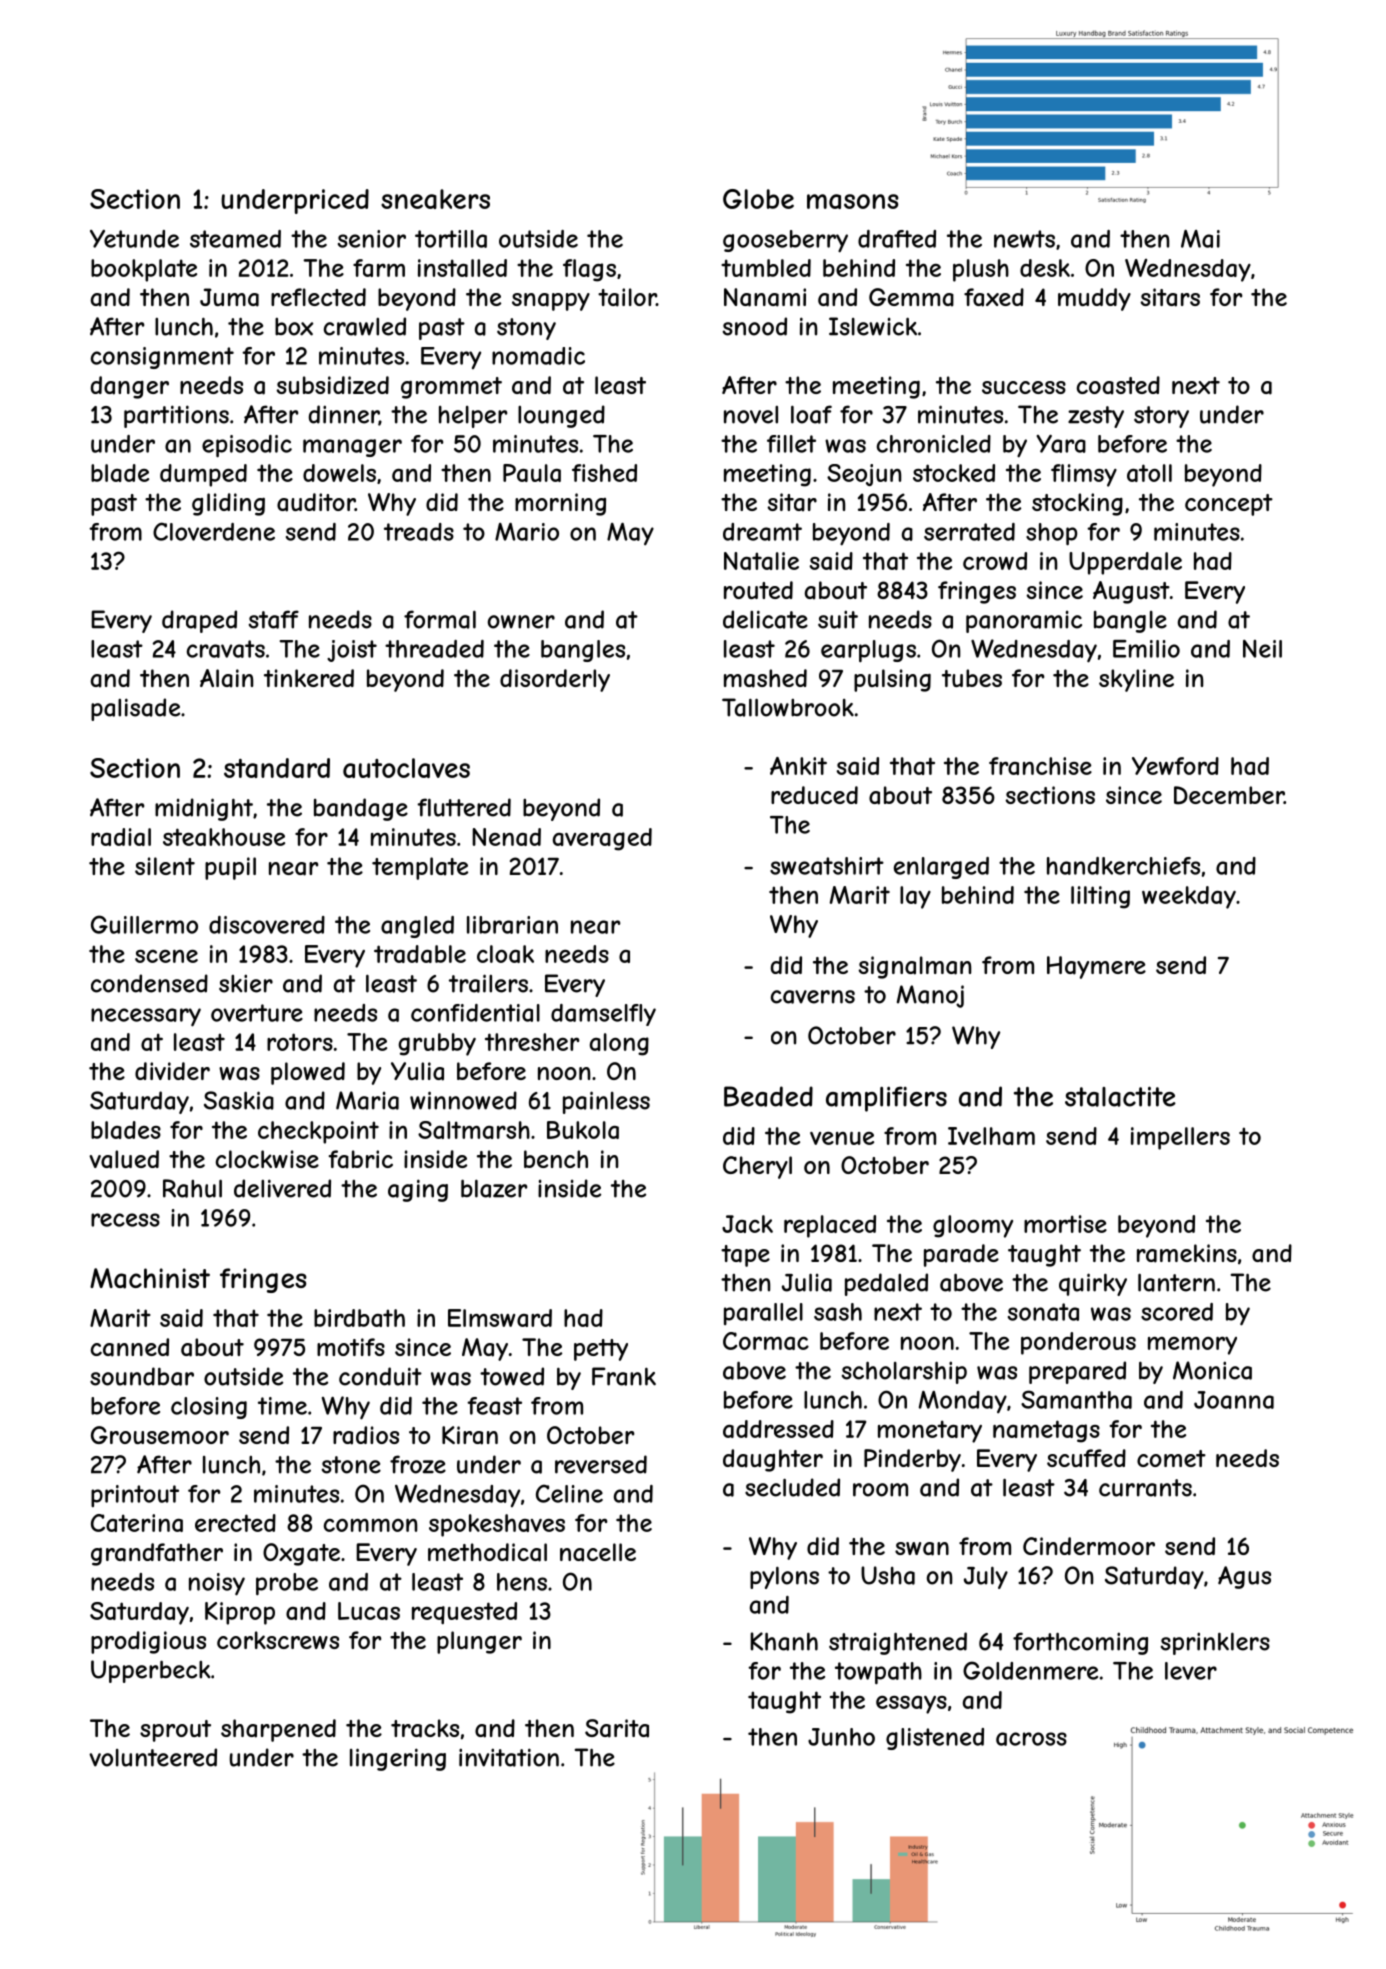  I want to click on Yewford, so click(1175, 766).
